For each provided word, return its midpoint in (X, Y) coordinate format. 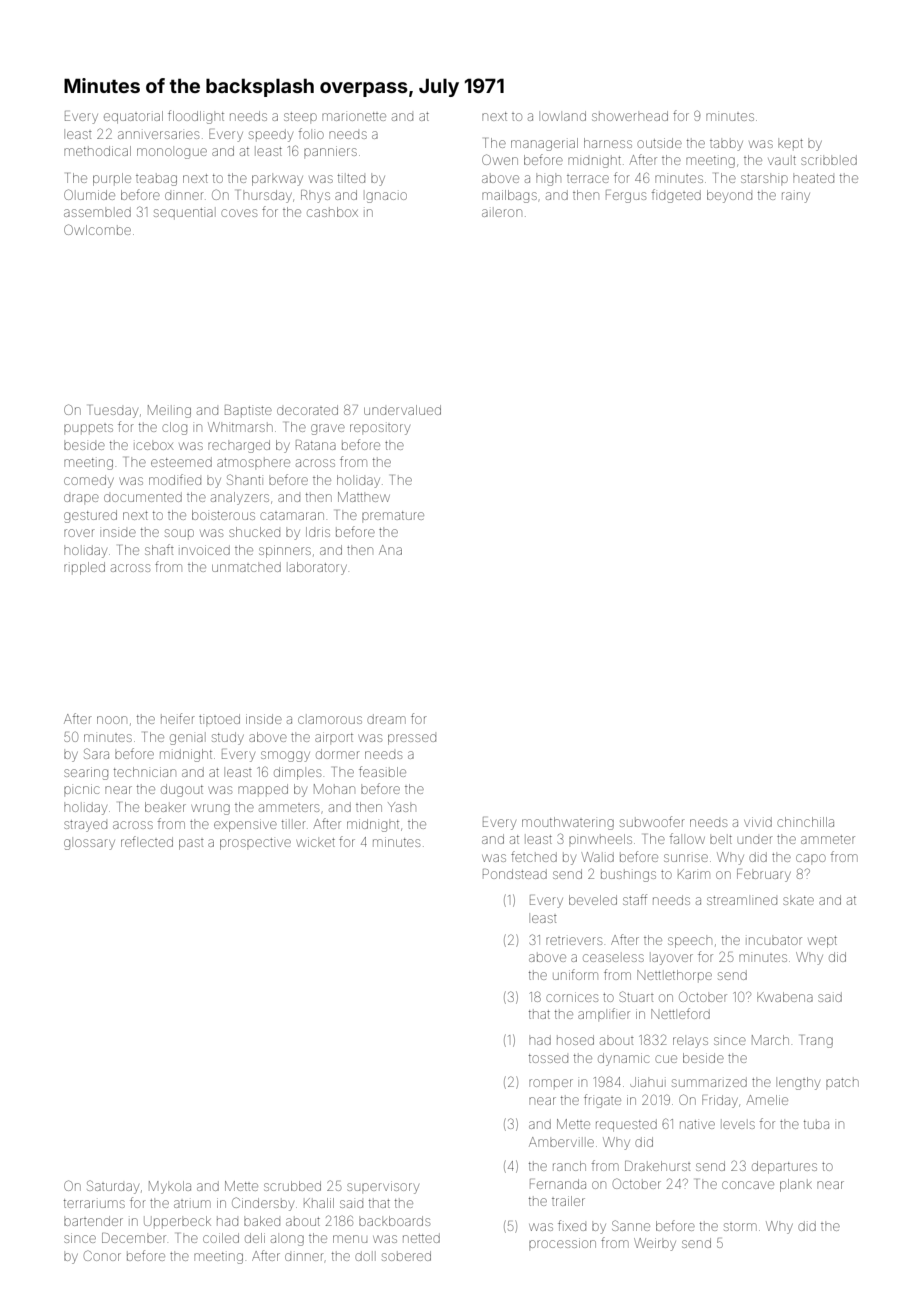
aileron (502, 213)
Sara (96, 753)
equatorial (133, 117)
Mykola (170, 1187)
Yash (402, 807)
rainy (796, 197)
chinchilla (805, 822)
